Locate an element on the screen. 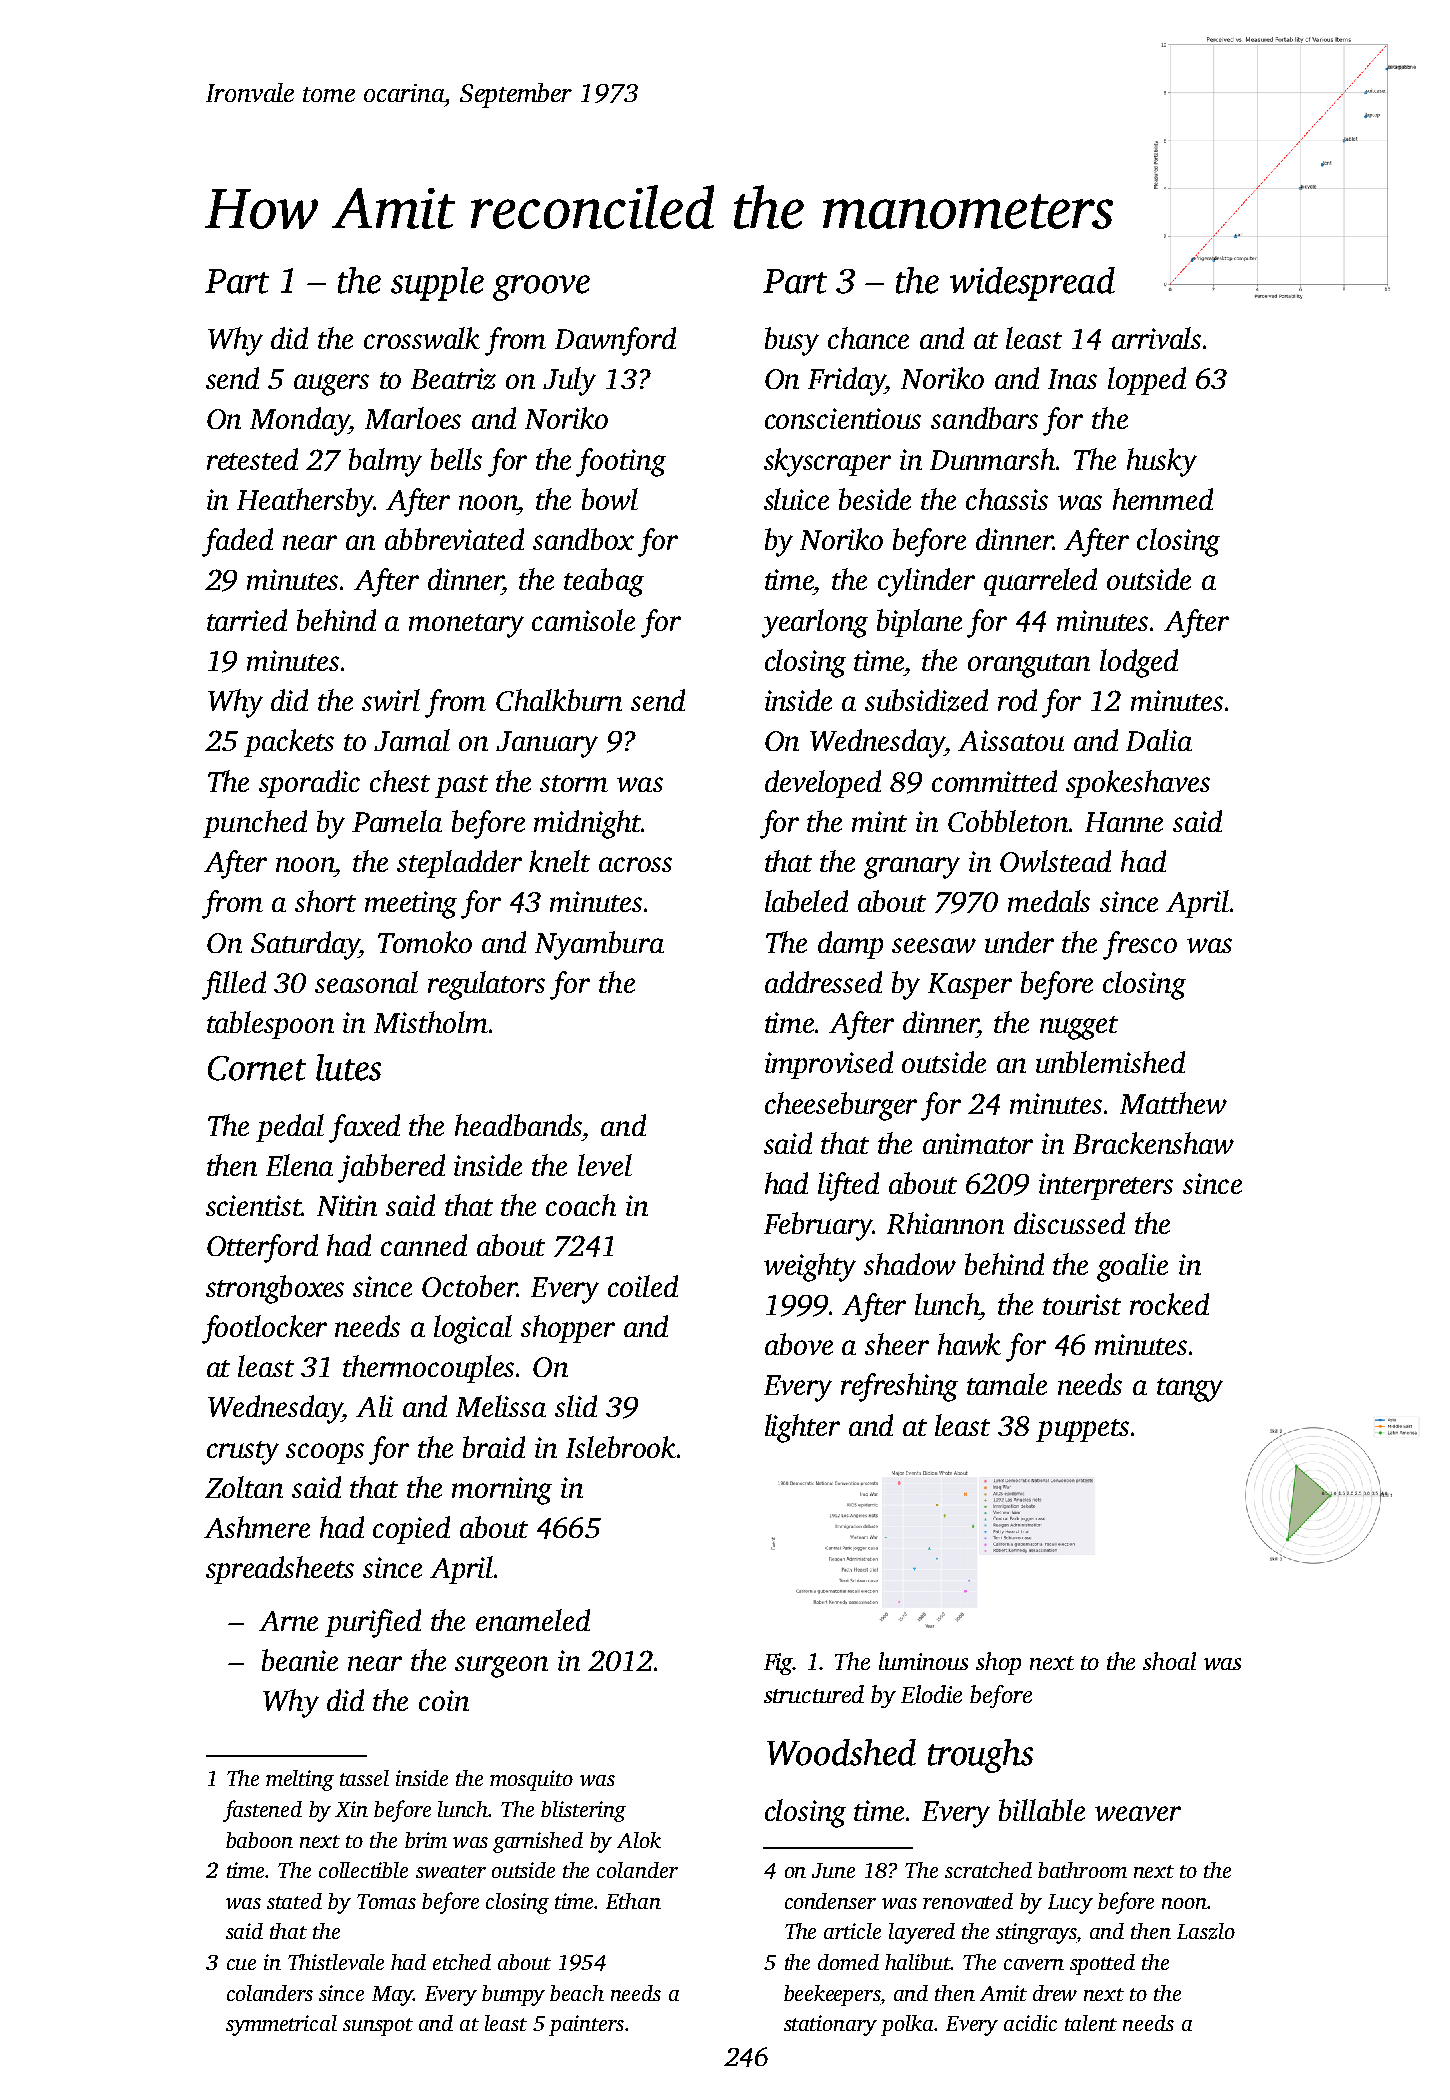 The width and height of the screenshot is (1450, 2100). Thistlevale is located at coordinates (336, 1962).
